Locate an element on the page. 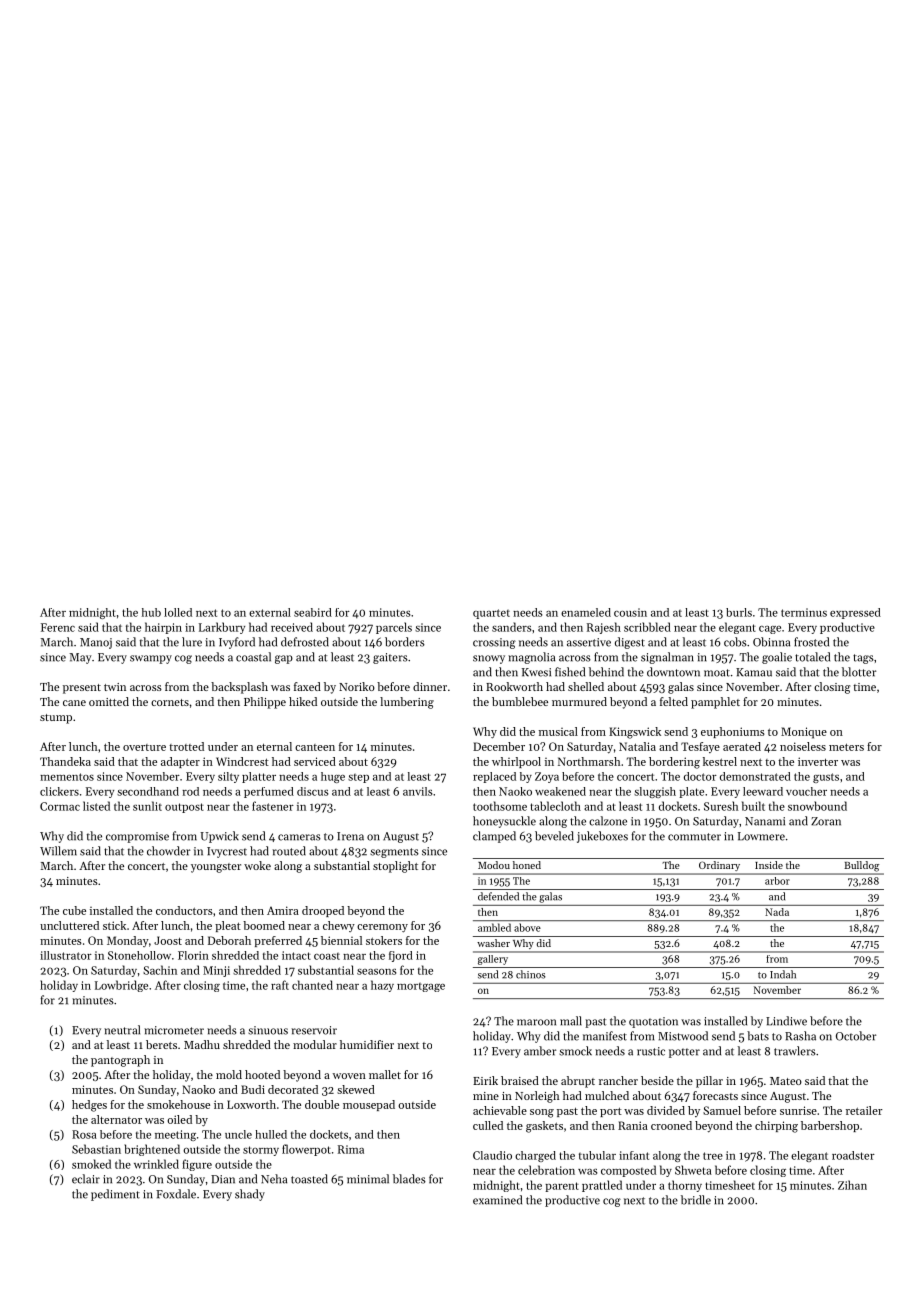  calzone is located at coordinates (608, 821).
